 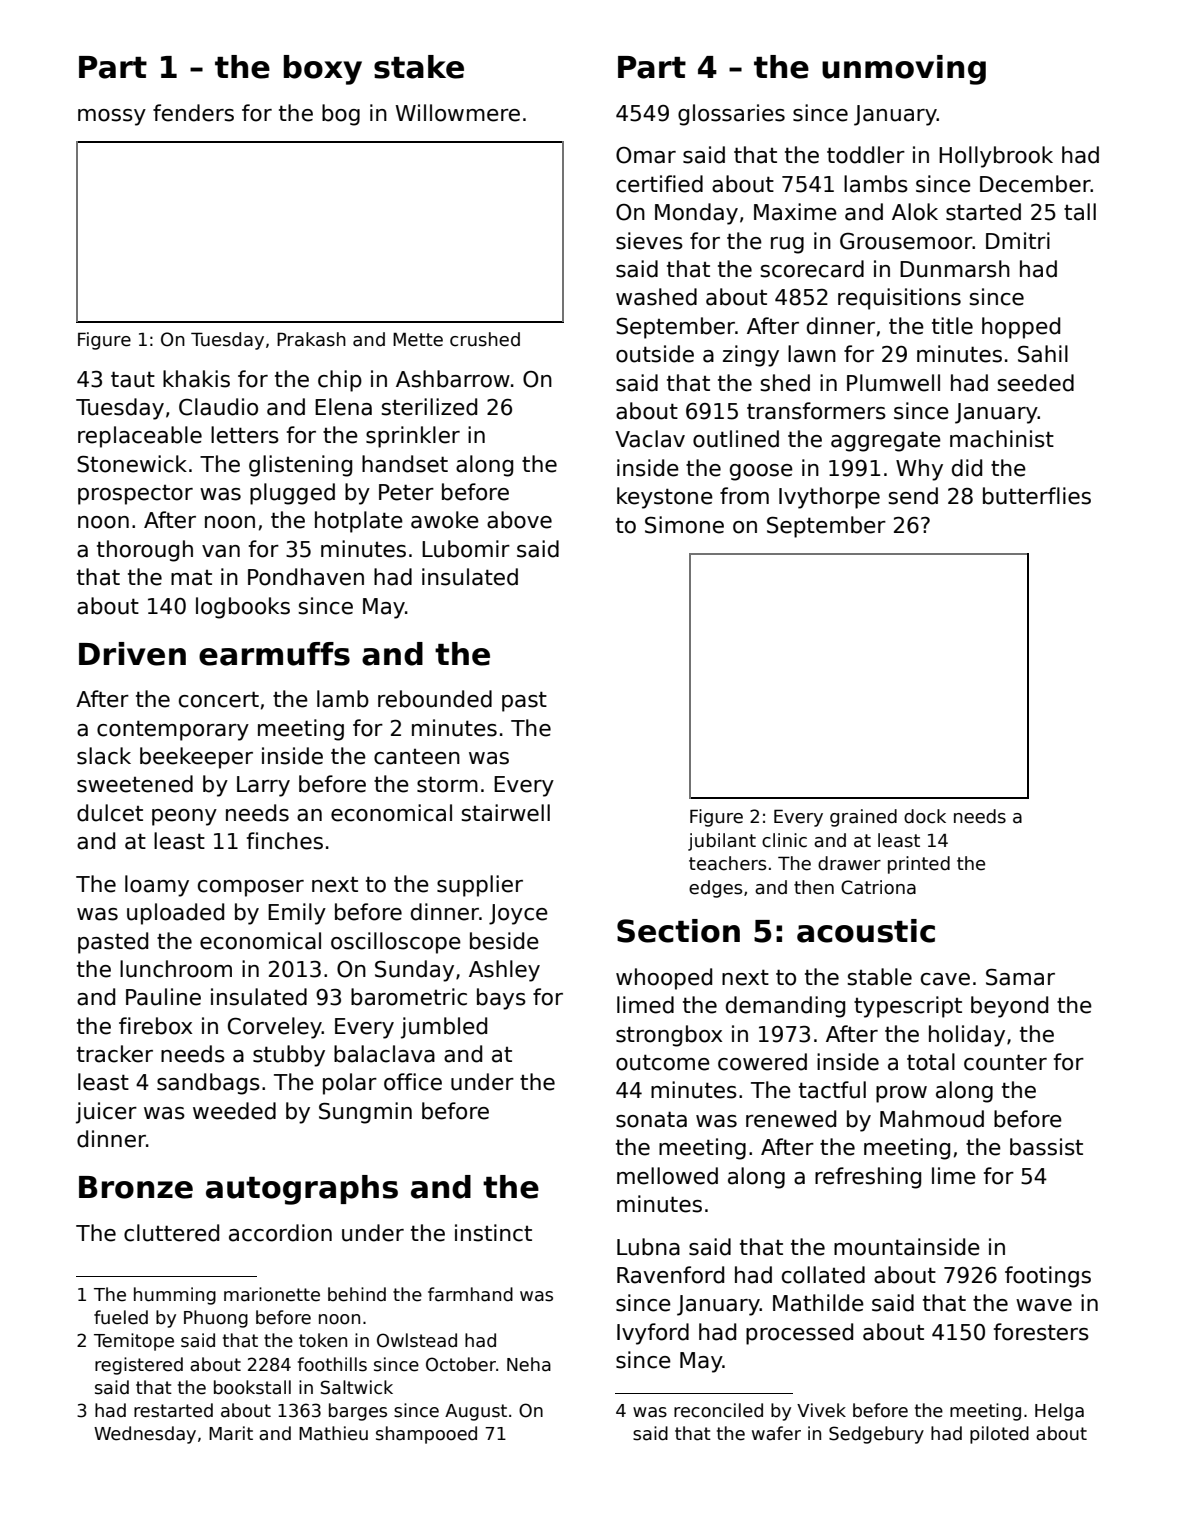 I want to click on unmoving, so click(x=904, y=70).
